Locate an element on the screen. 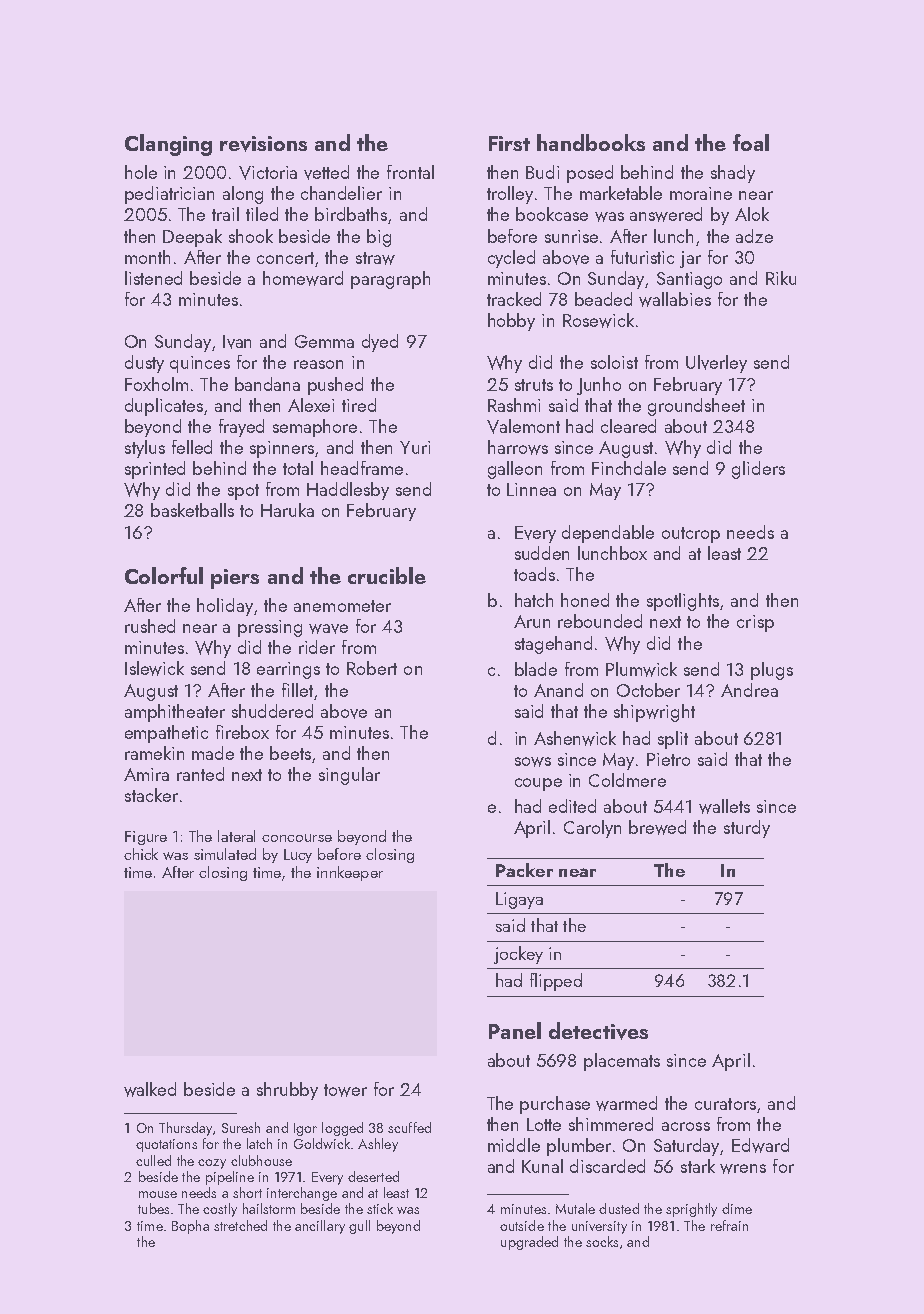  rushed is located at coordinates (150, 626).
